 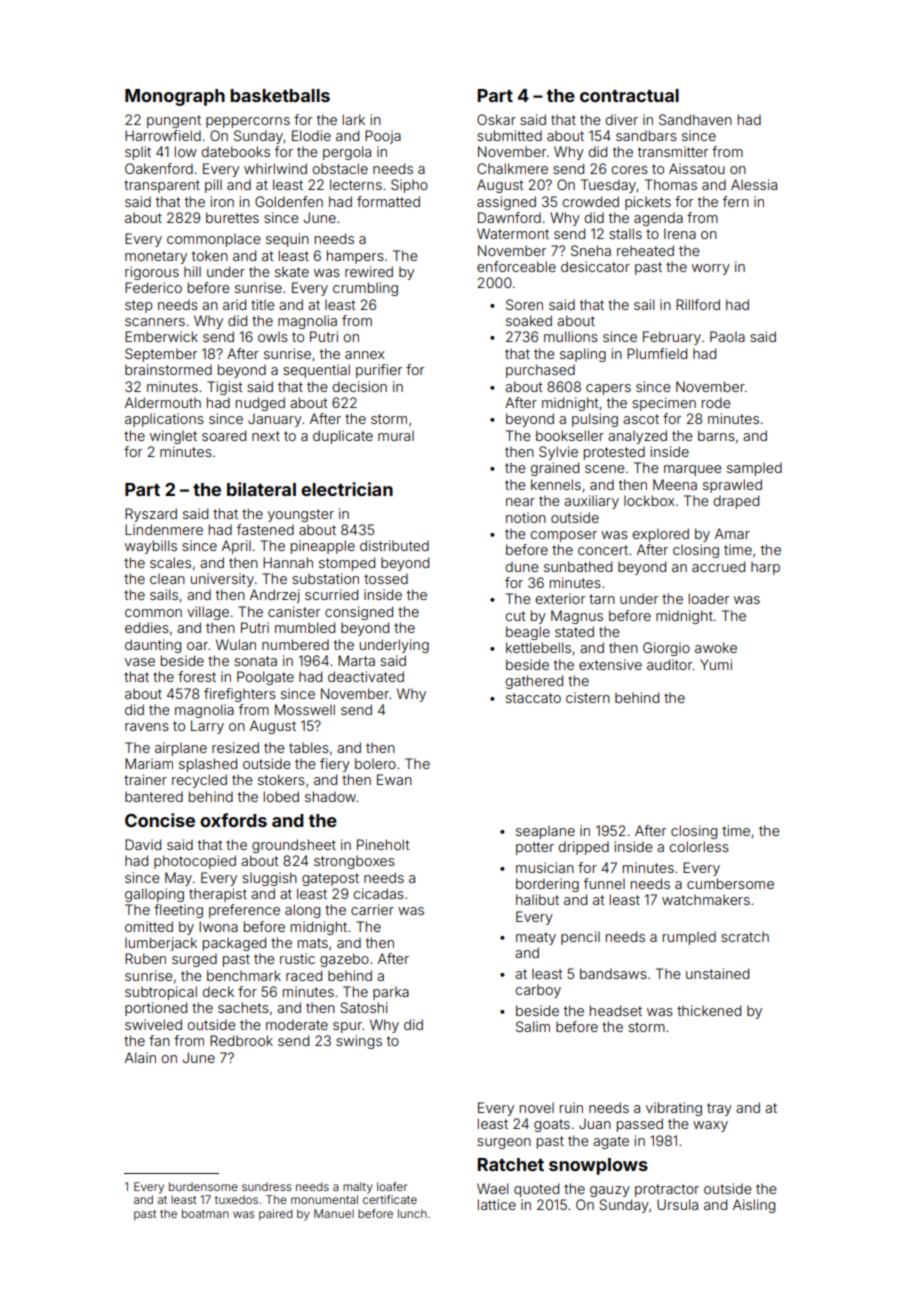 I want to click on resized, so click(x=235, y=747).
